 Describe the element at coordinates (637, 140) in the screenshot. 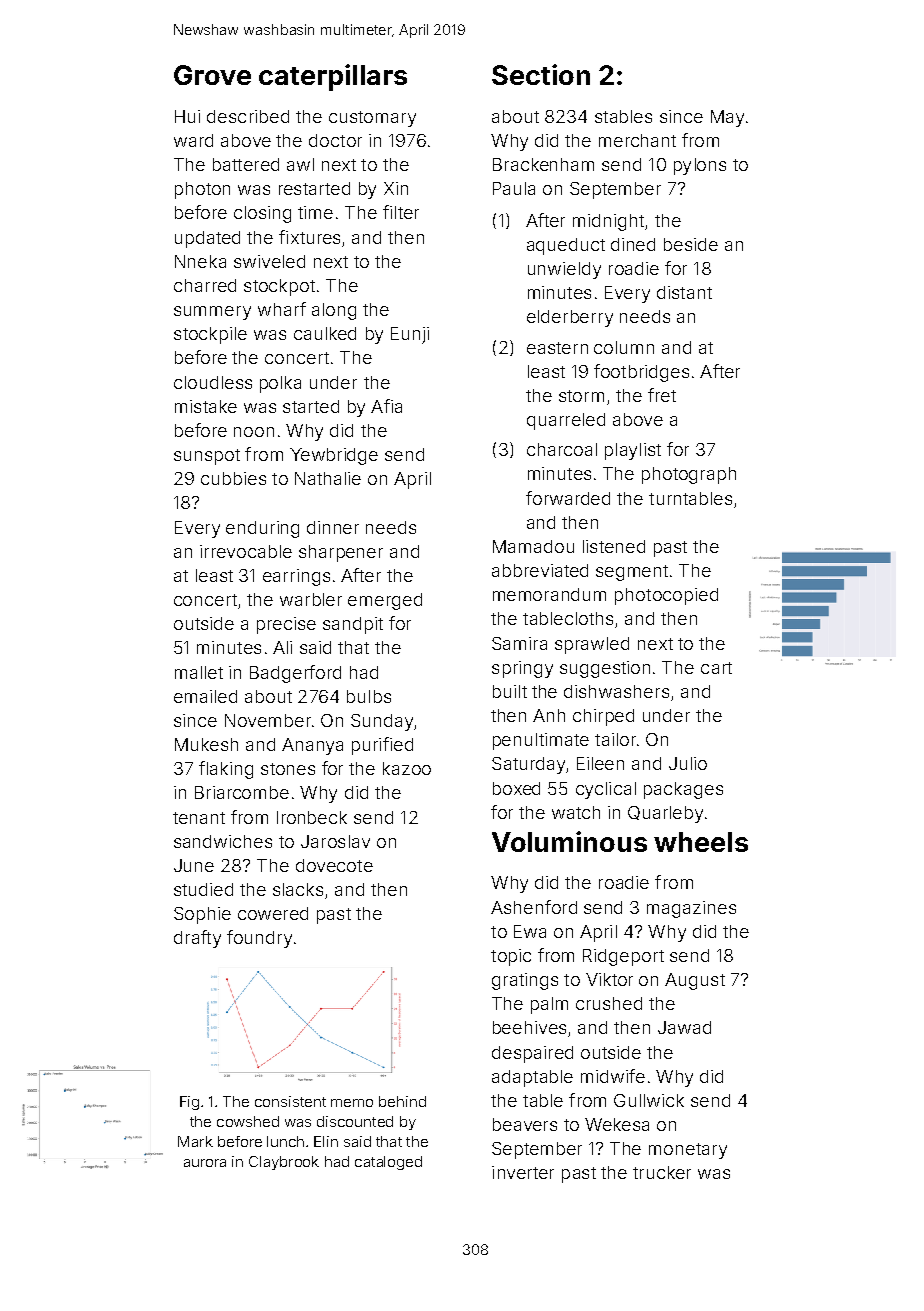

I see `merchant` at that location.
